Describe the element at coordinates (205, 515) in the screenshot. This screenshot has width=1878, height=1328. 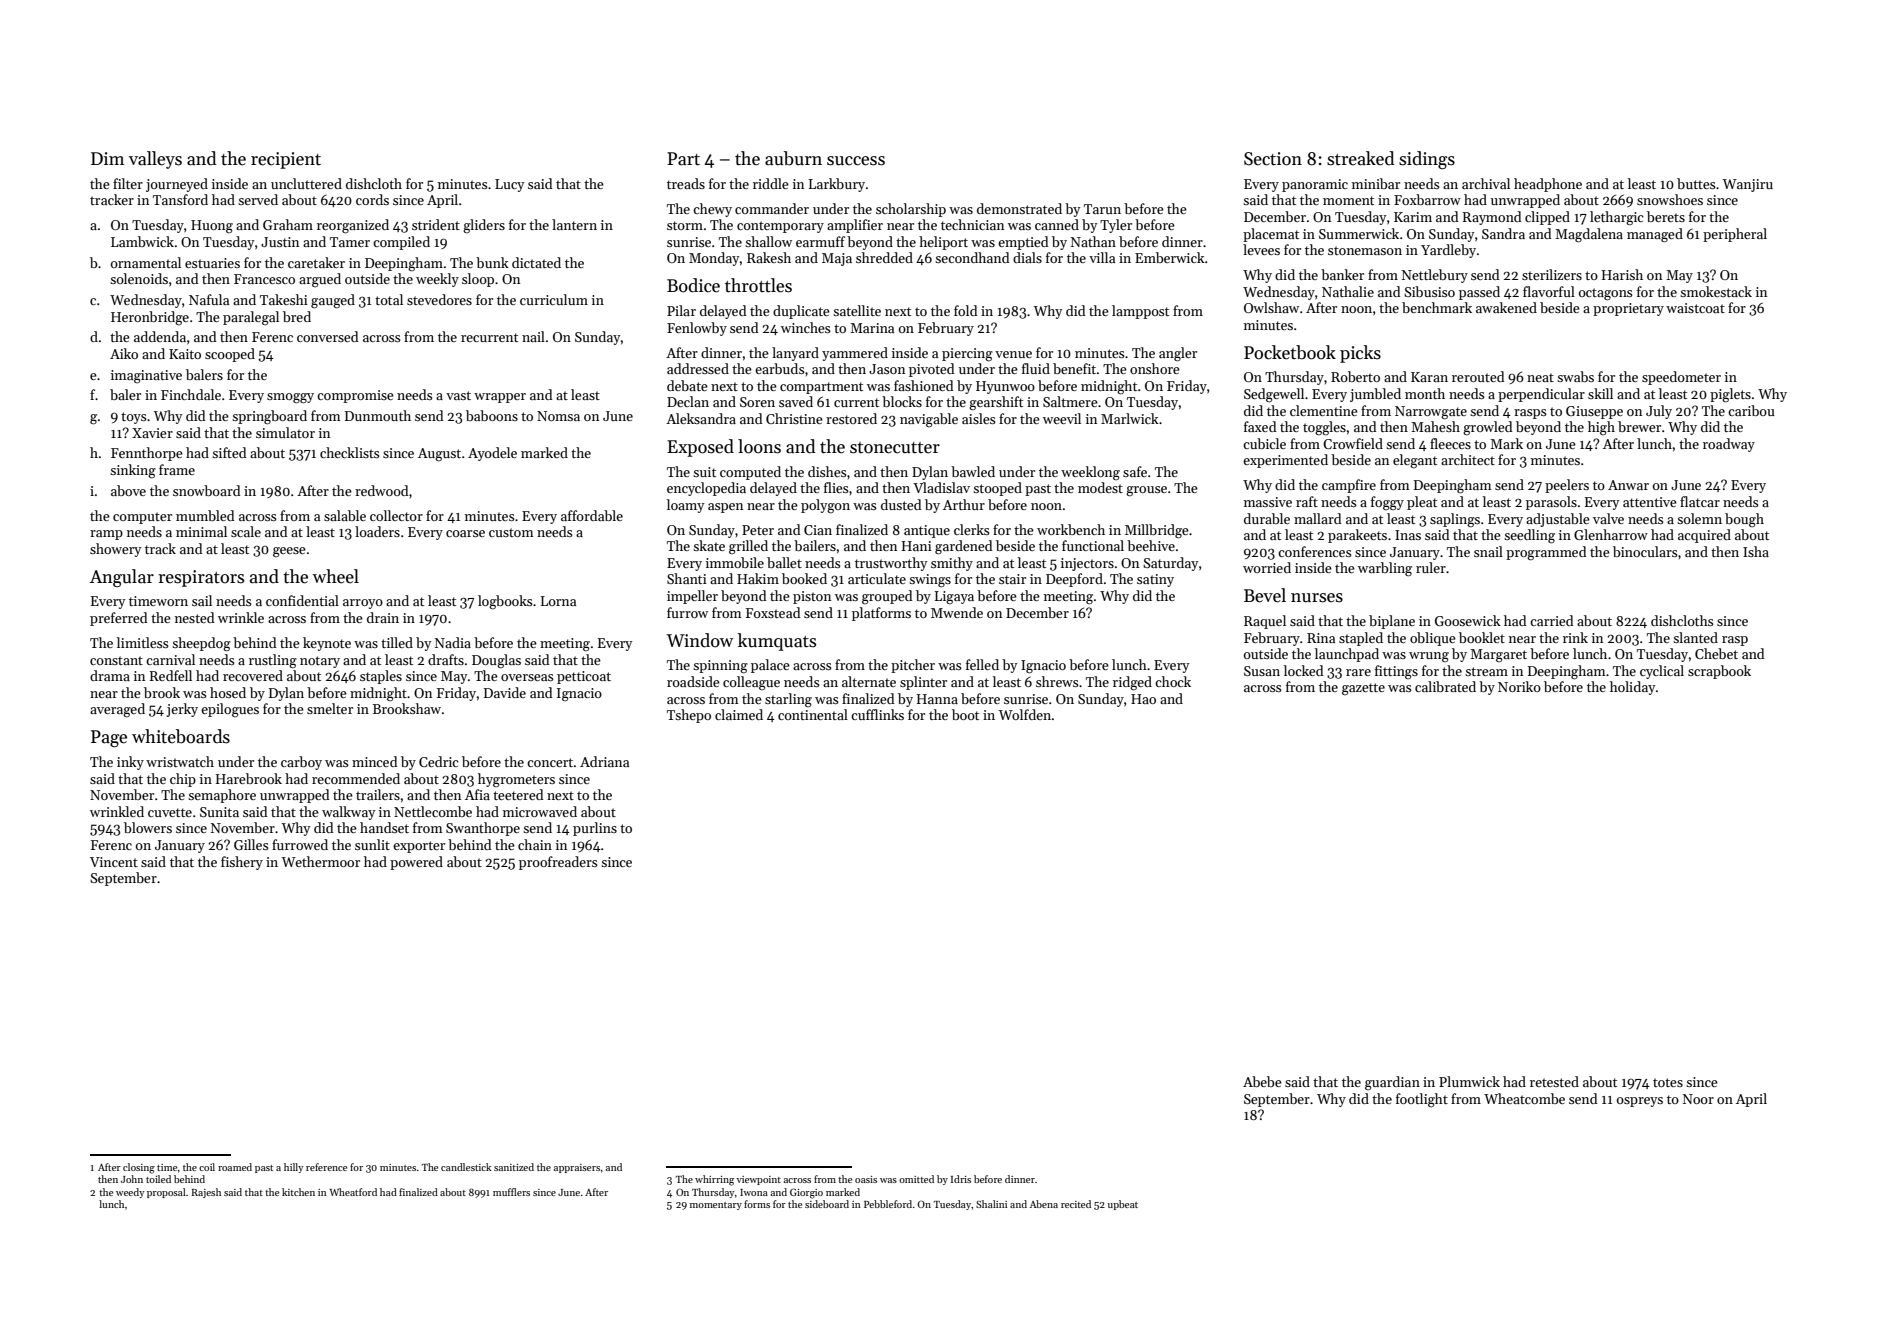
I see `mumbled` at that location.
